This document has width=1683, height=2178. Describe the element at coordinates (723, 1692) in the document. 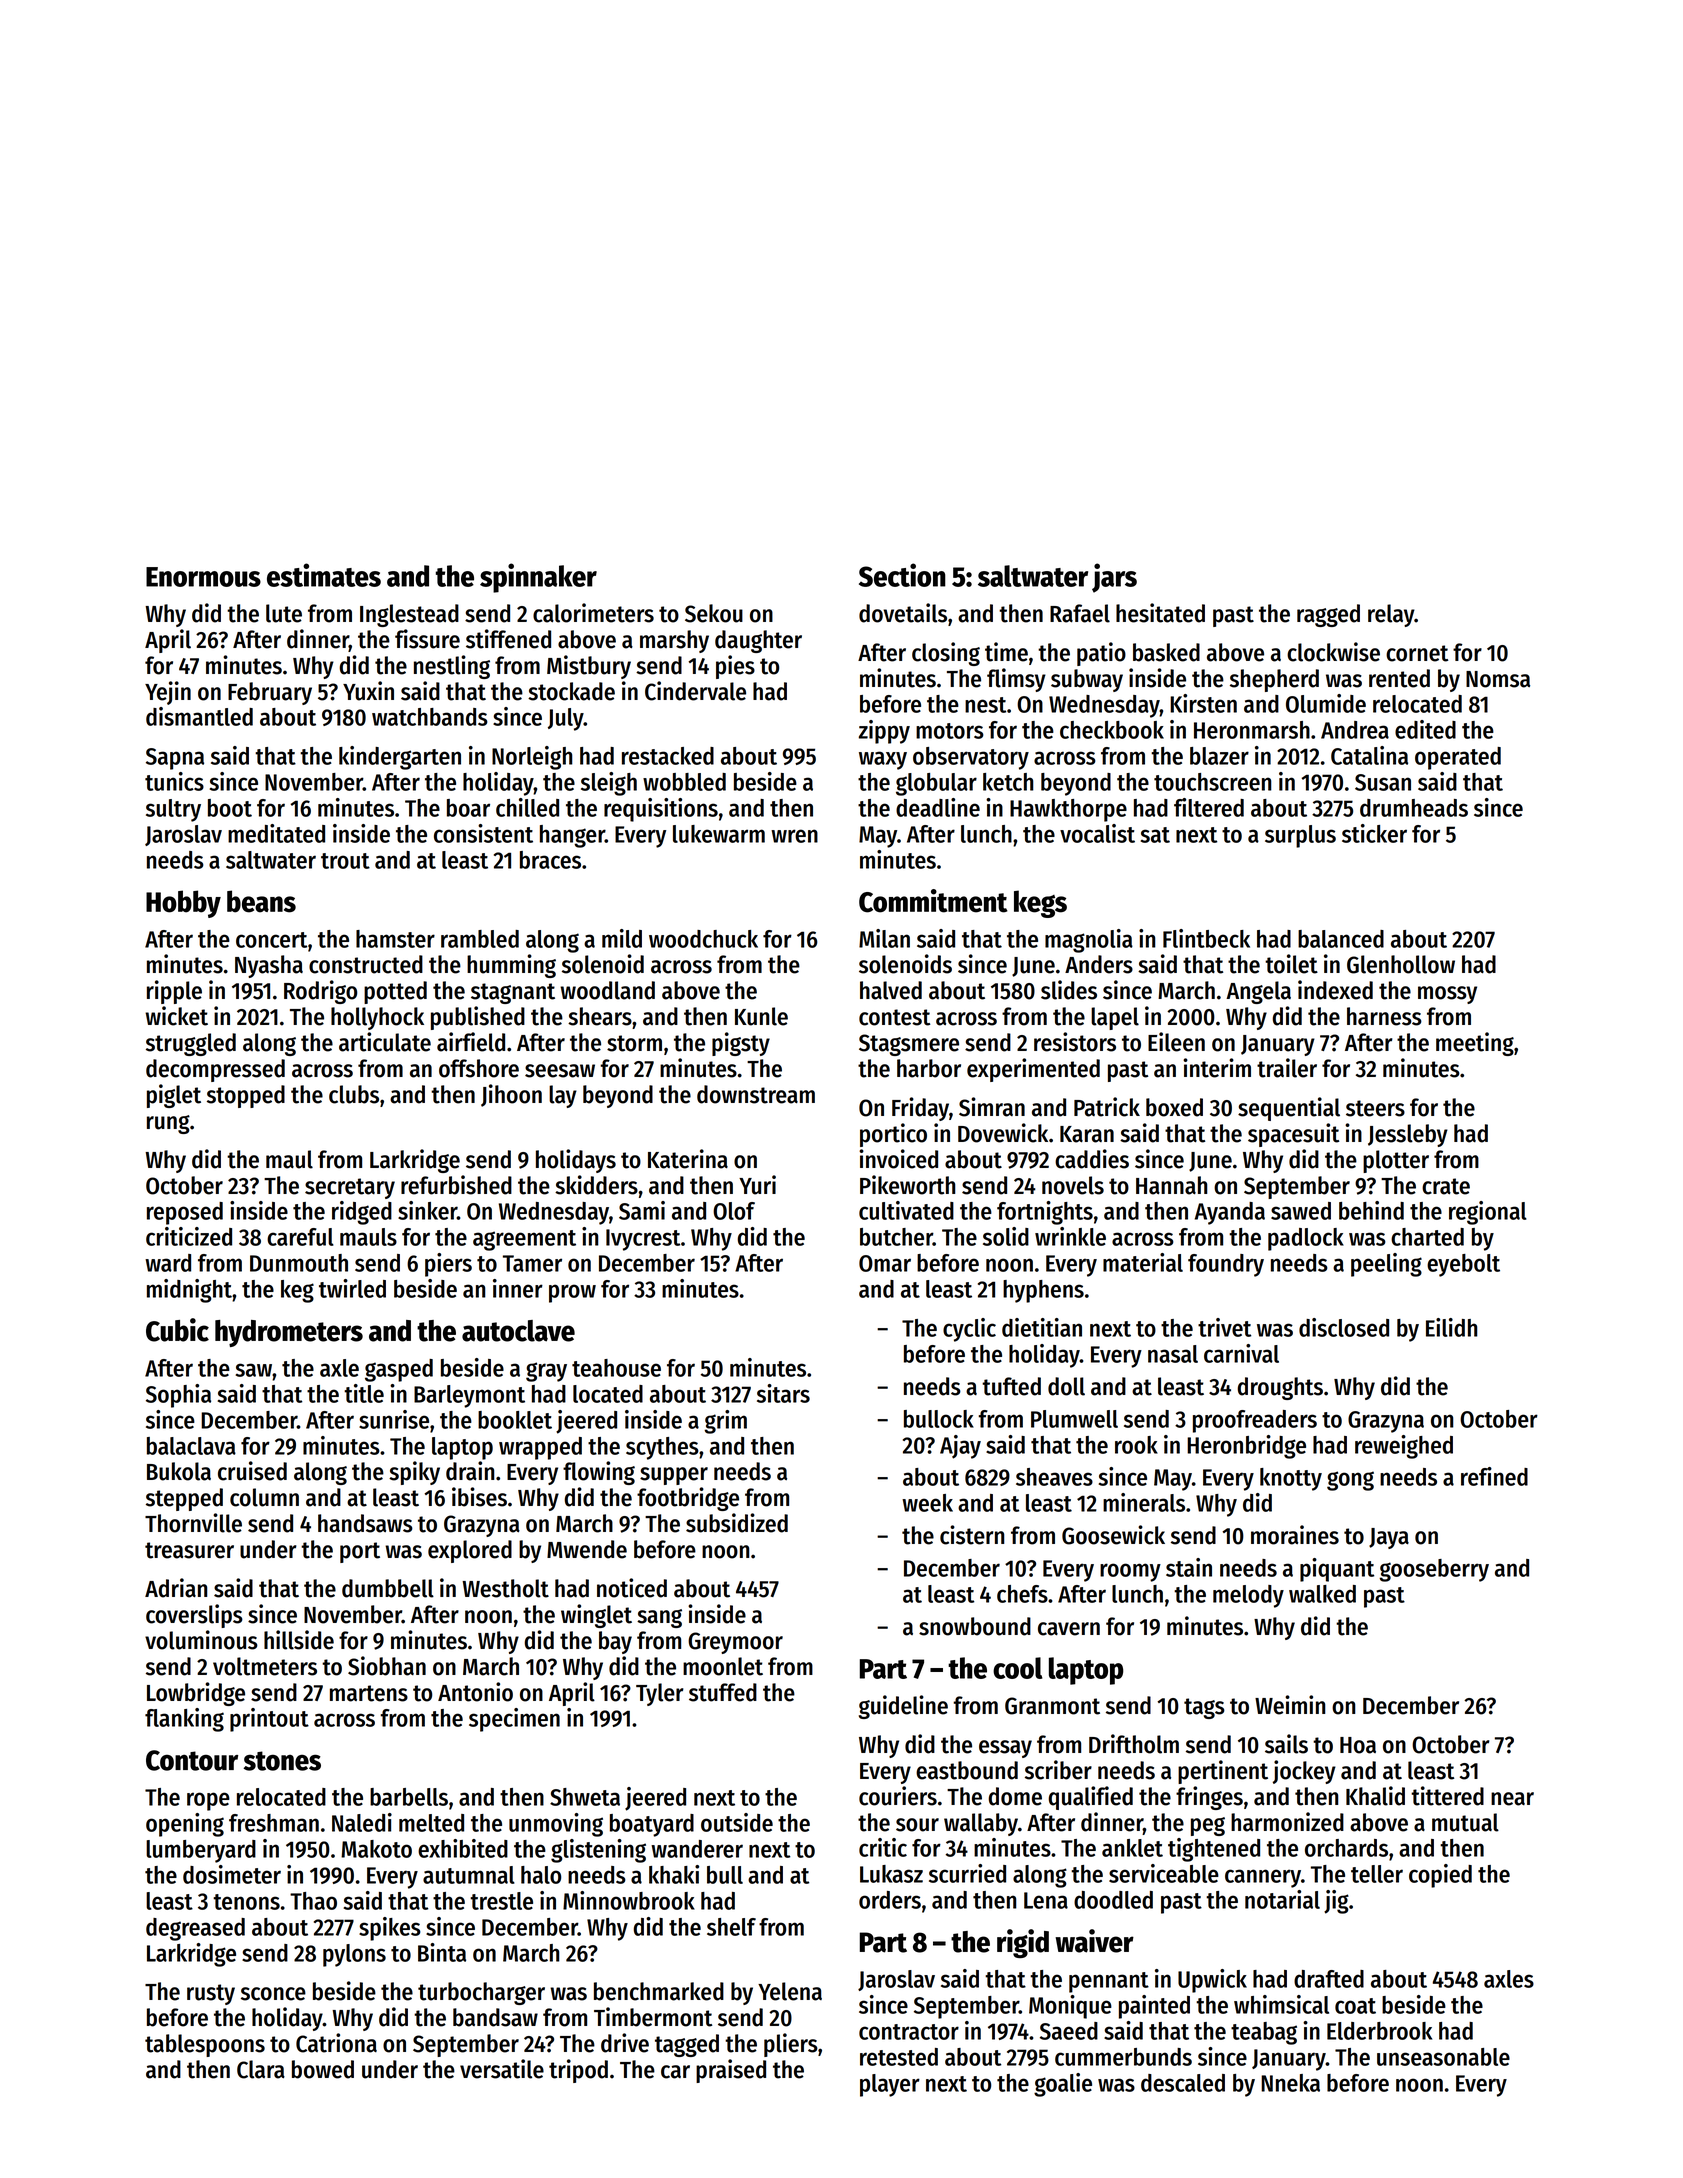

I see `stuffed` at that location.
